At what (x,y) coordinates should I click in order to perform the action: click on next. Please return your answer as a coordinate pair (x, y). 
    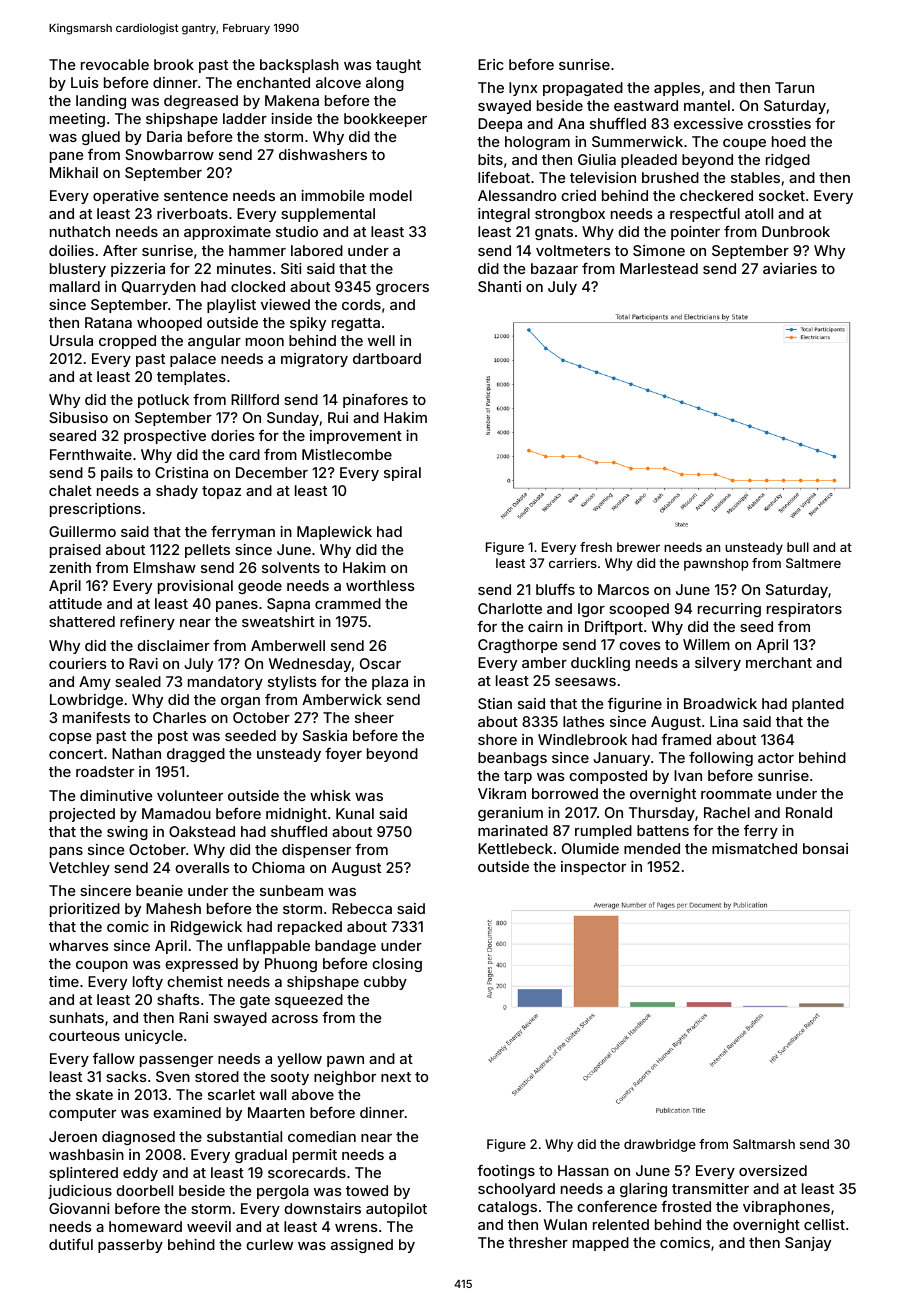
    Looking at the image, I should click on (396, 1077).
